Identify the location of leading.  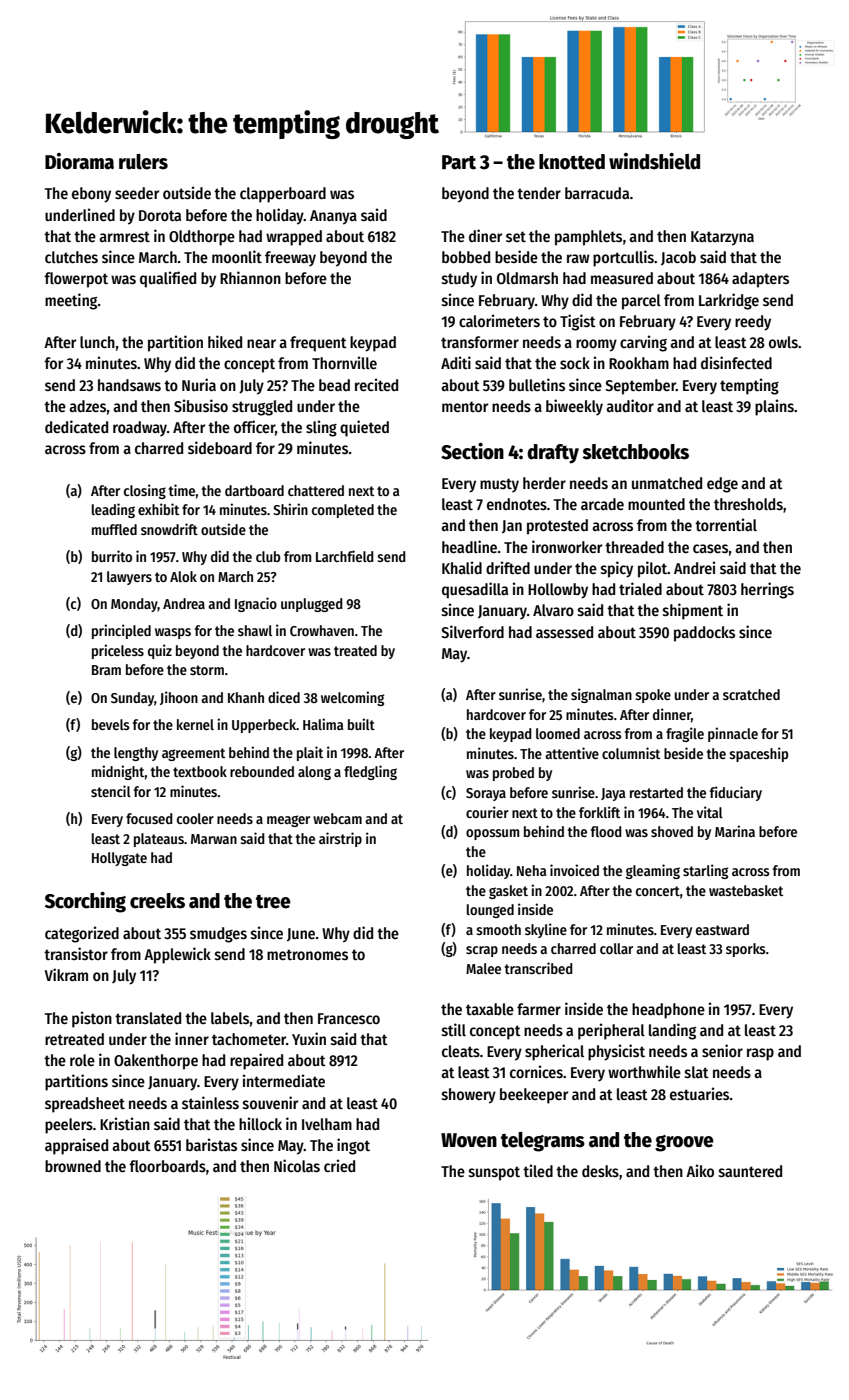
(113, 510).
